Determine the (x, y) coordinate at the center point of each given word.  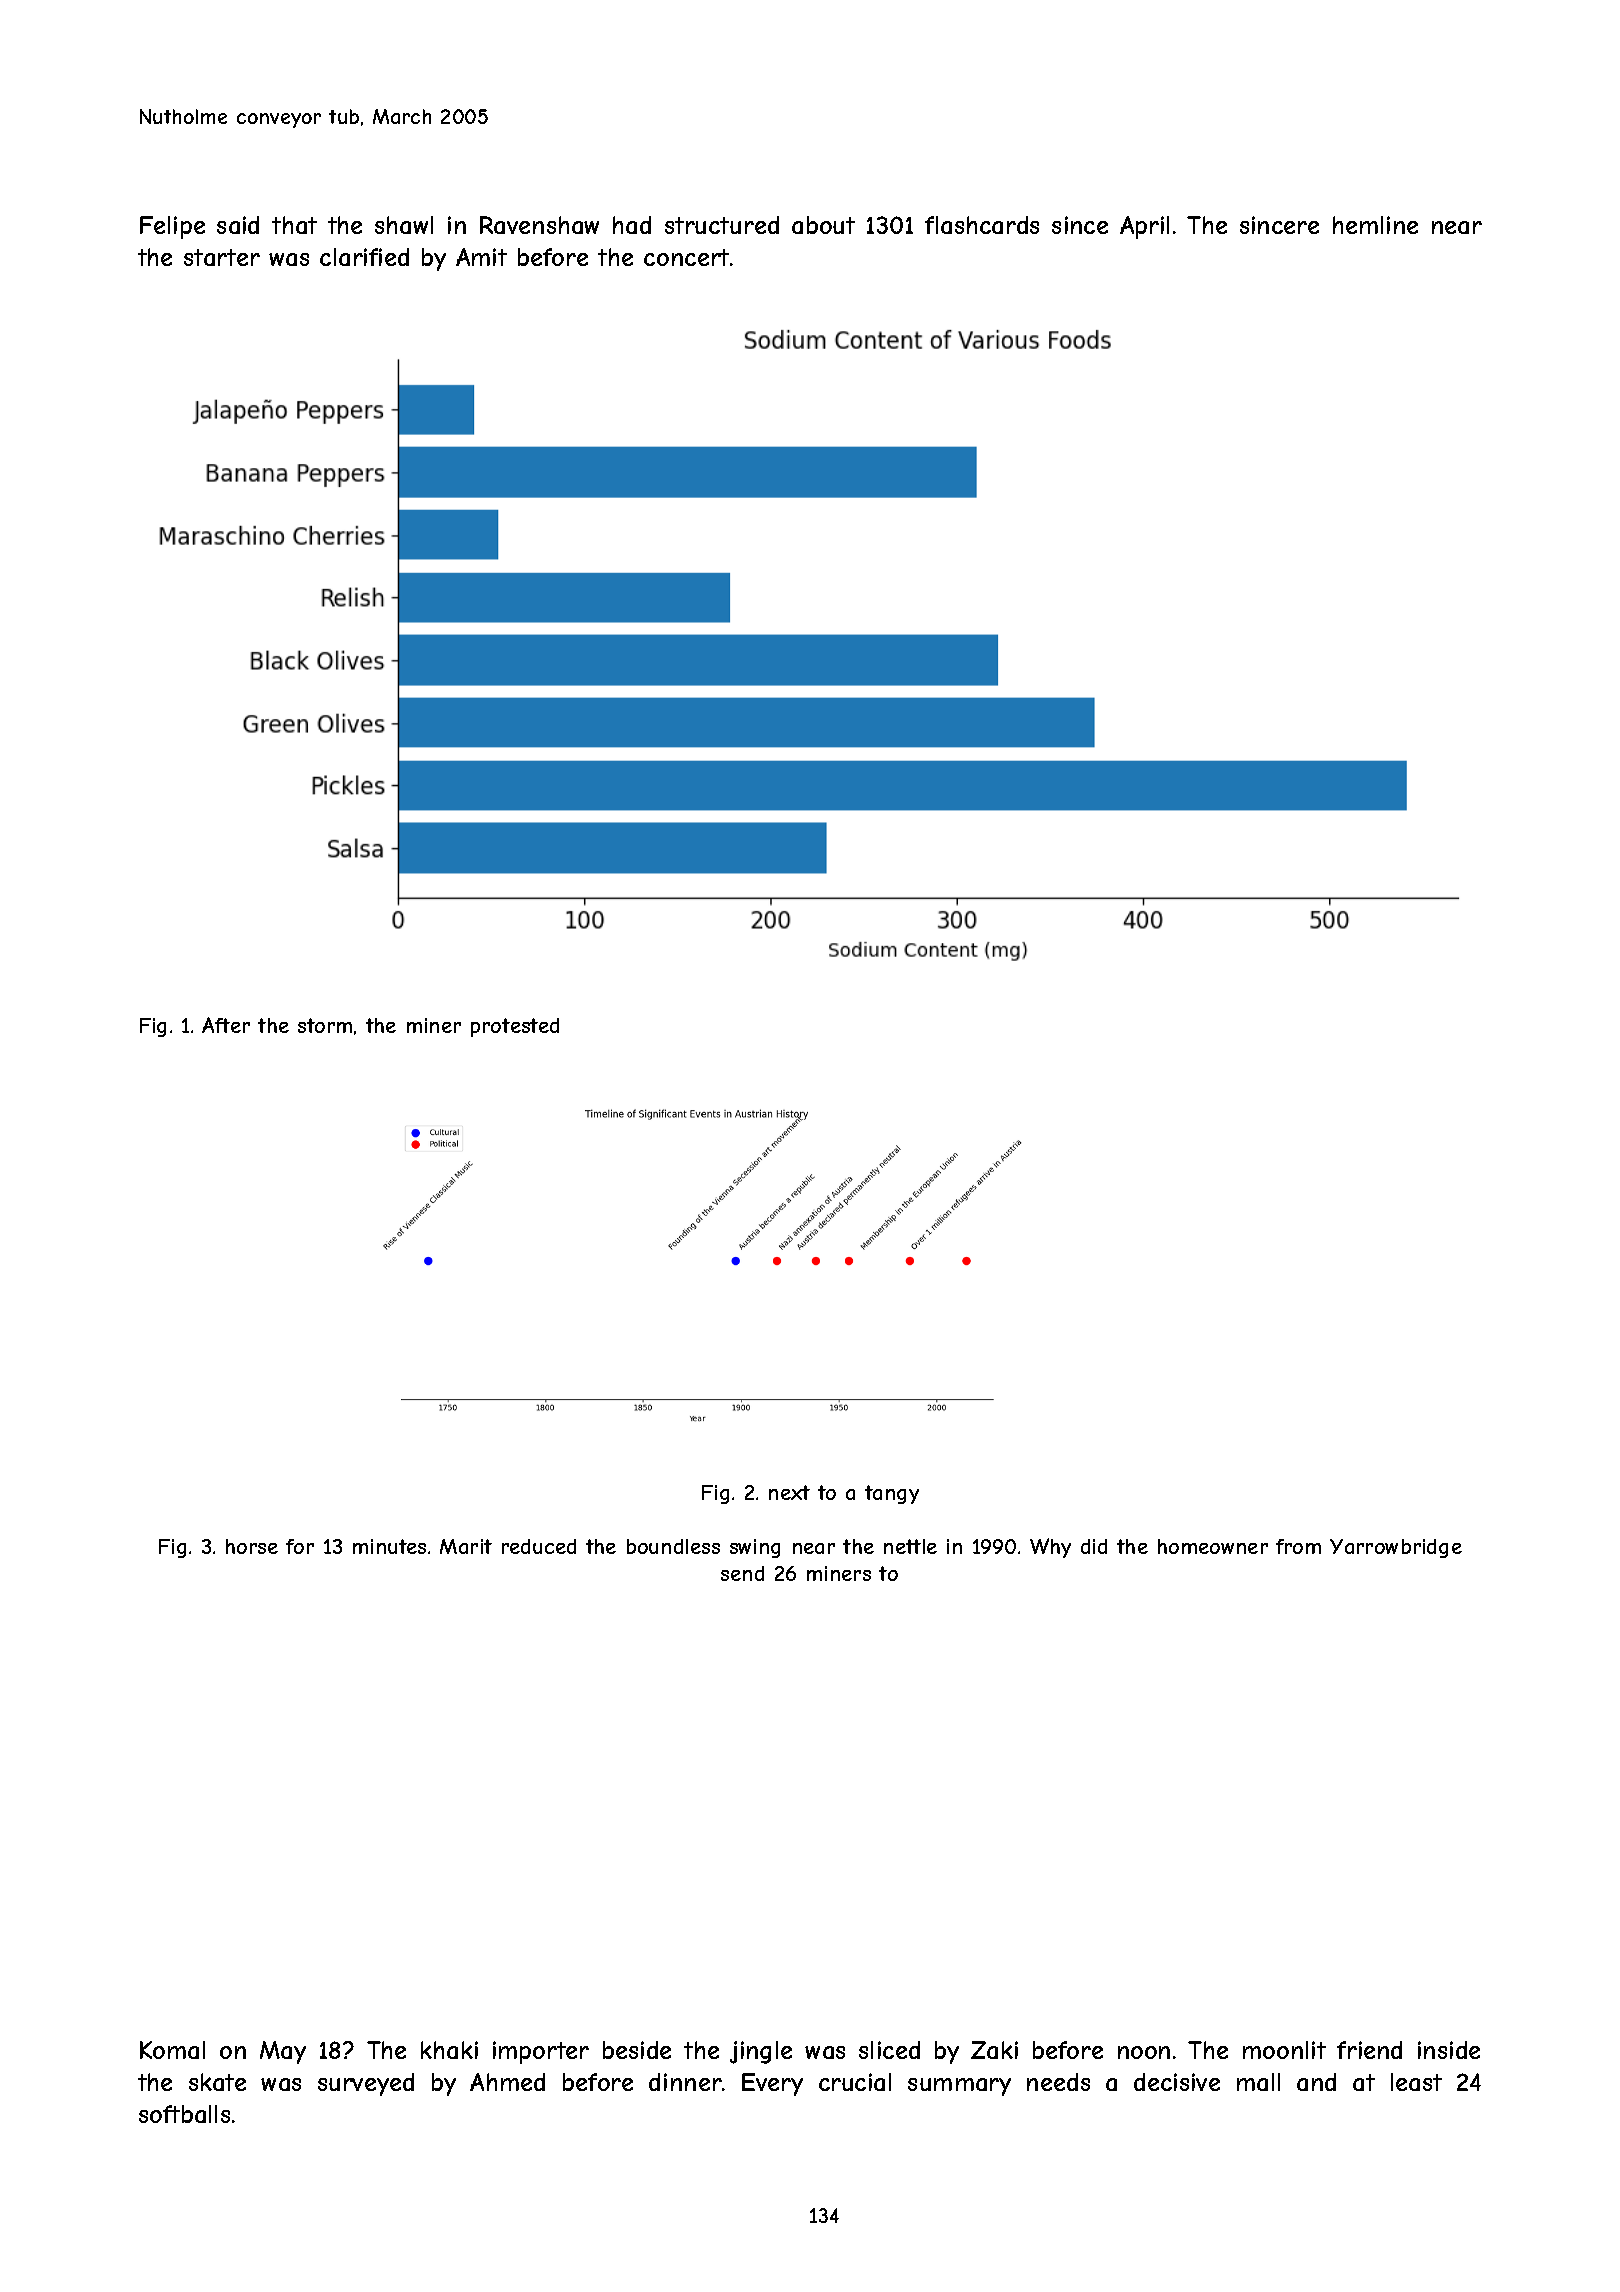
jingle (761, 2052)
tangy (892, 1494)
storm (325, 1025)
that (294, 225)
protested (515, 1027)
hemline (1375, 225)
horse (252, 1546)
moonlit (1284, 2050)
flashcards (982, 225)
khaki (449, 2050)
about (823, 225)
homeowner (1213, 1546)
